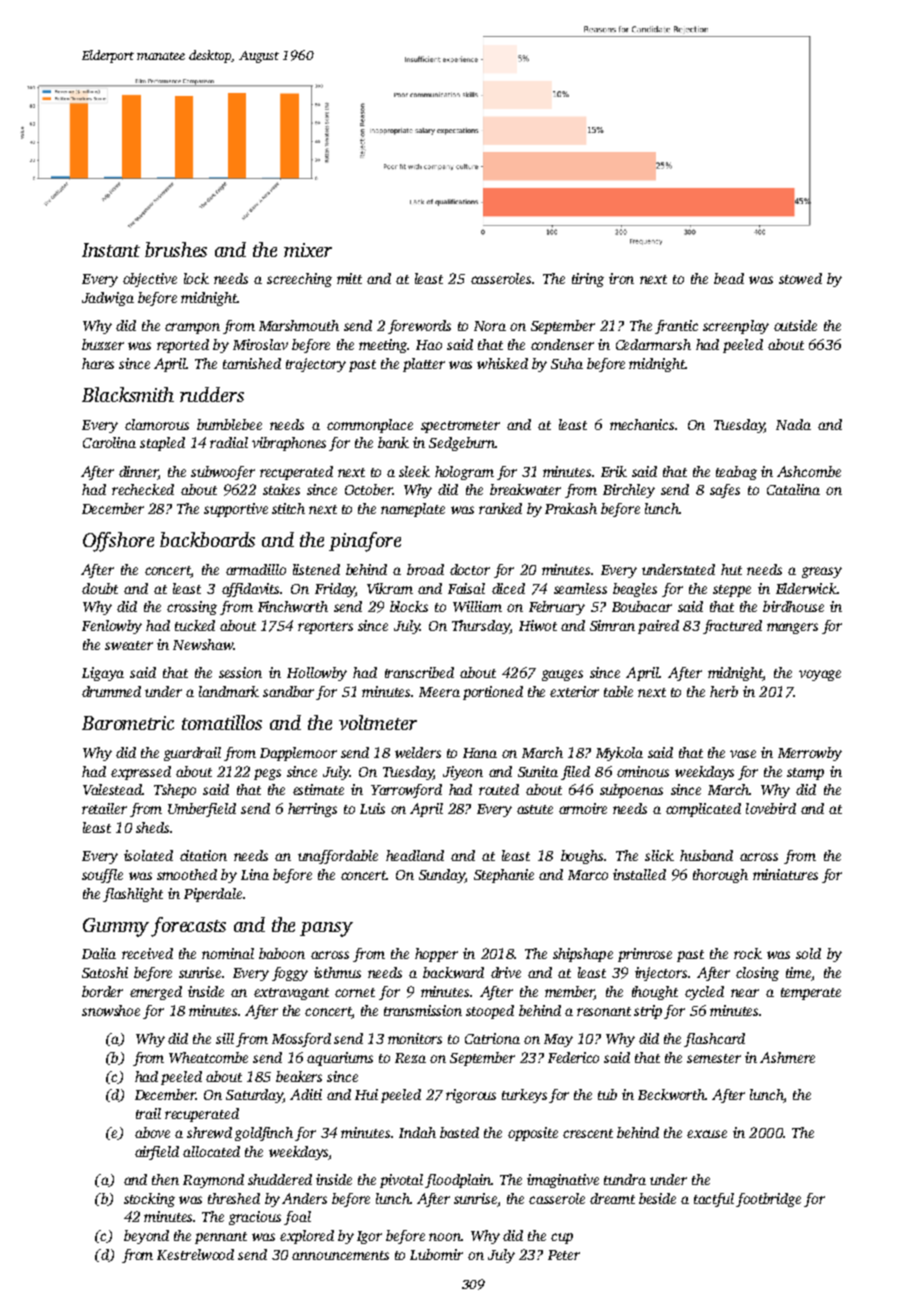 The image size is (924, 1308). I want to click on spectrometer, so click(460, 427).
